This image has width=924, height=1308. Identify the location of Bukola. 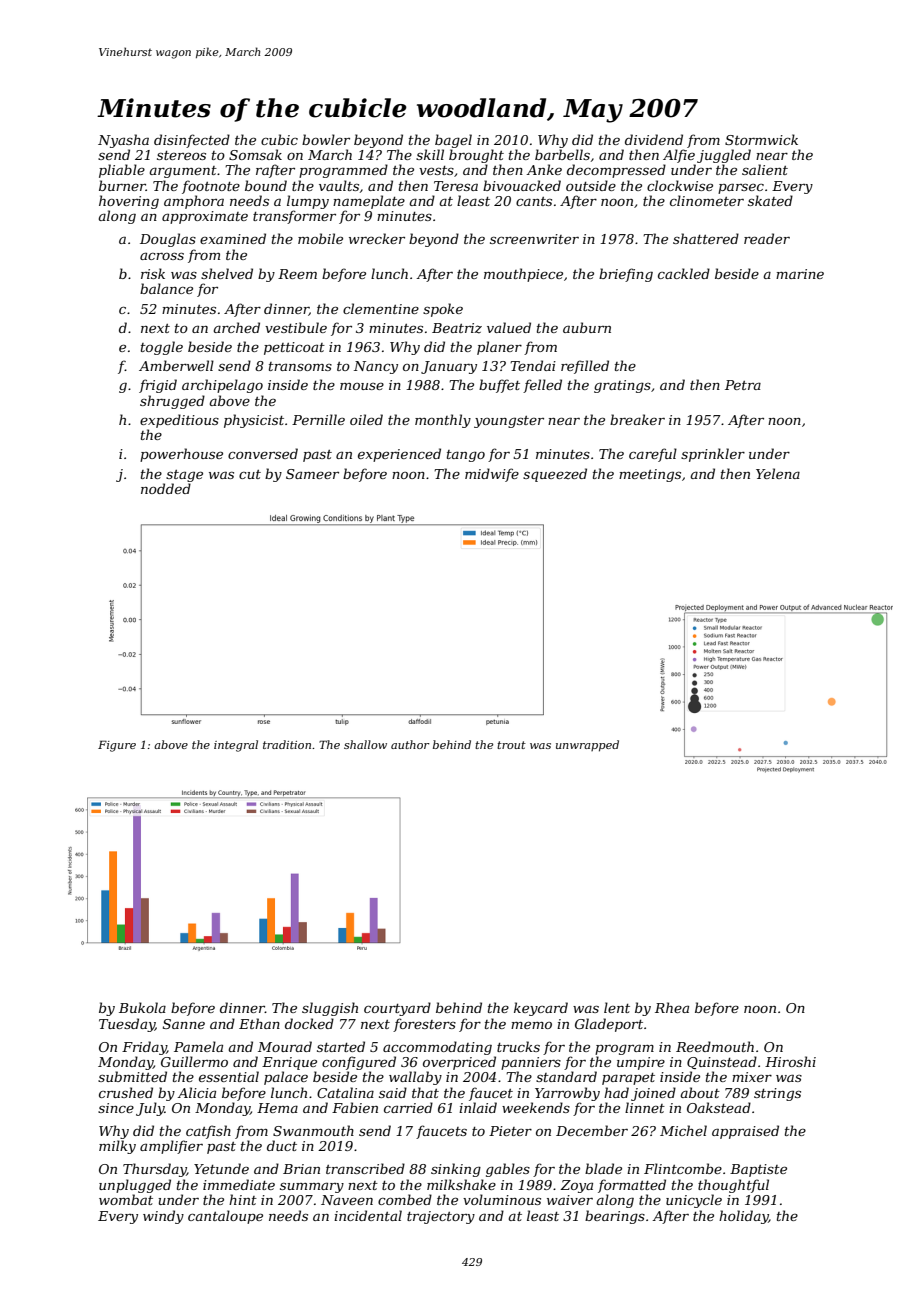
(142, 1007).
